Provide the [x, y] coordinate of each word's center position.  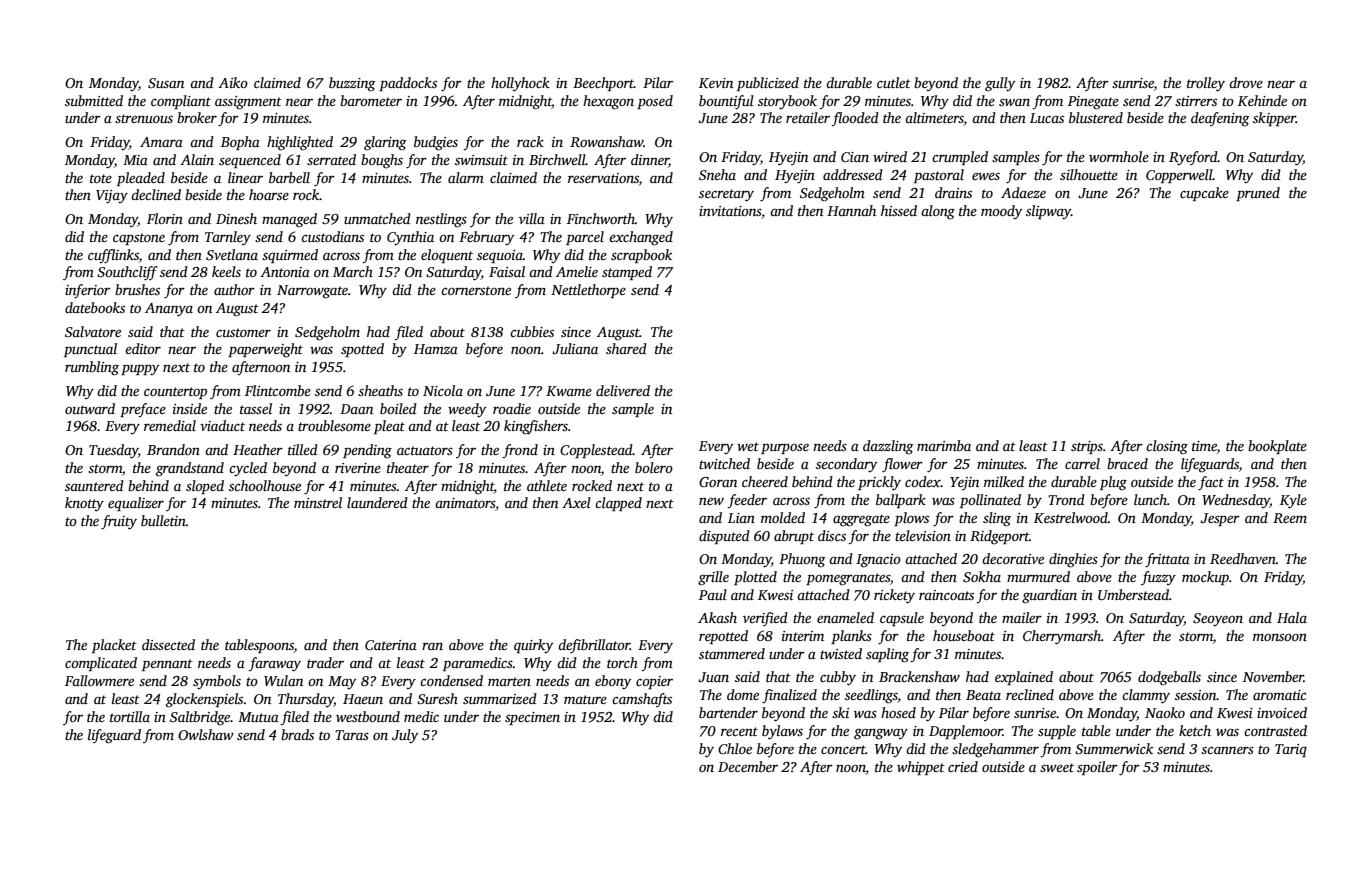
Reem [1290, 518]
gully [1000, 84]
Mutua [258, 717]
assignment [248, 103]
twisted [841, 653]
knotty [84, 504]
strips [1087, 447]
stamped [627, 273]
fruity [119, 522]
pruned [1258, 194]
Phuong [802, 560]
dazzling [888, 447]
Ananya [169, 310]
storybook [787, 102]
